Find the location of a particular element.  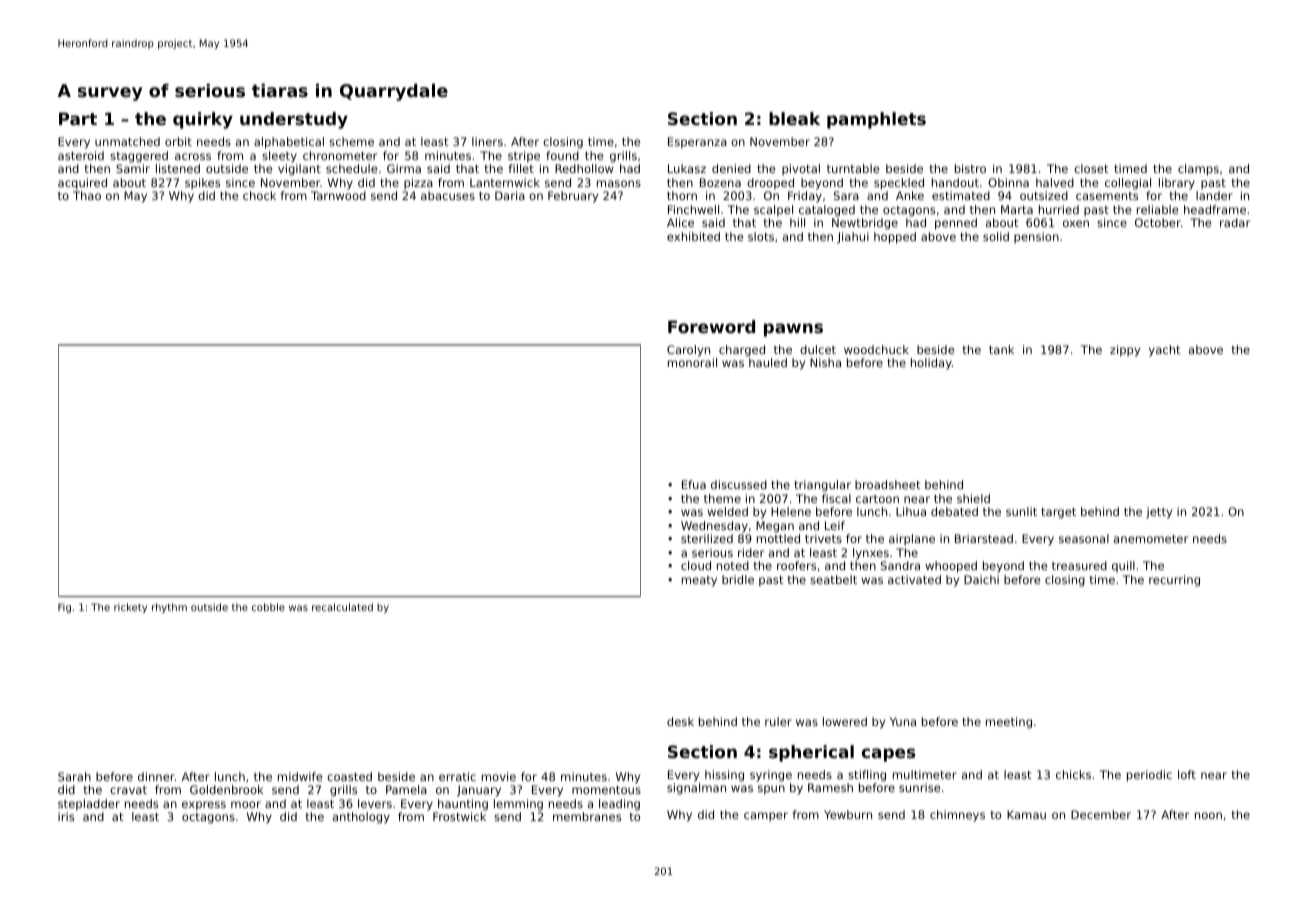

unmatched is located at coordinates (127, 141).
